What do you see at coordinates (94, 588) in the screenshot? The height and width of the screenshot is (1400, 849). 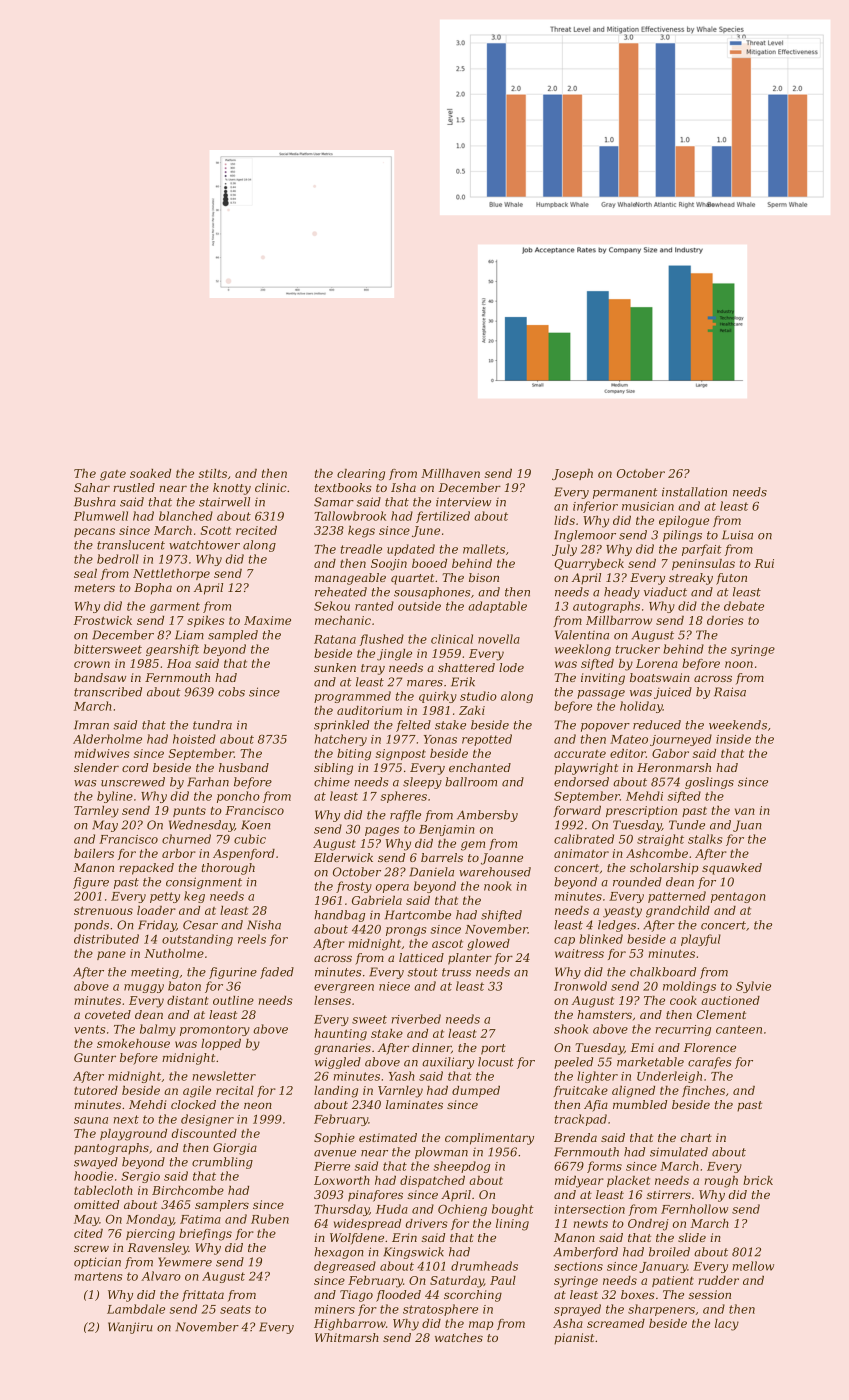 I see `meters` at bounding box center [94, 588].
